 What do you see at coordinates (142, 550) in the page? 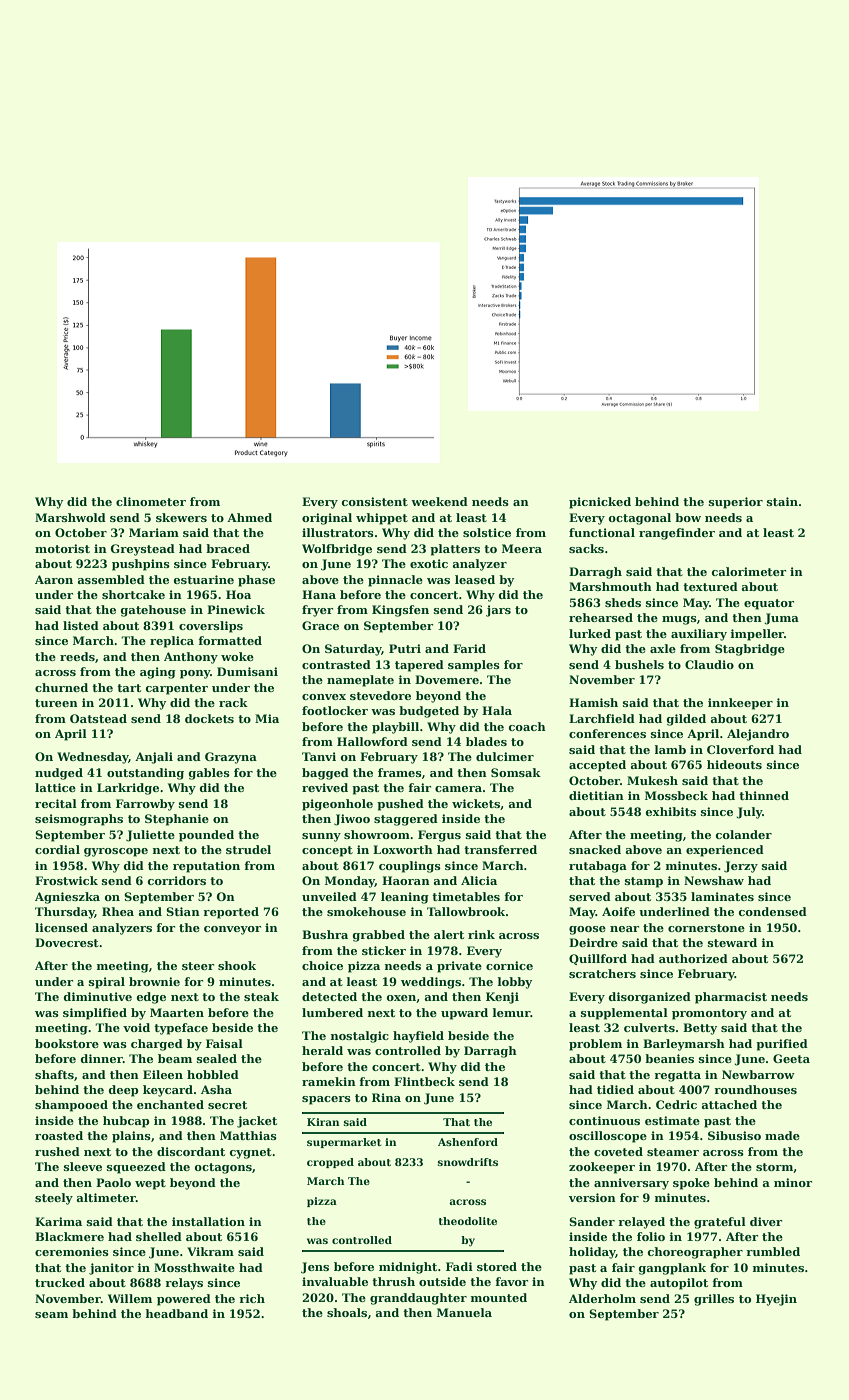
I see `Greystead` at bounding box center [142, 550].
